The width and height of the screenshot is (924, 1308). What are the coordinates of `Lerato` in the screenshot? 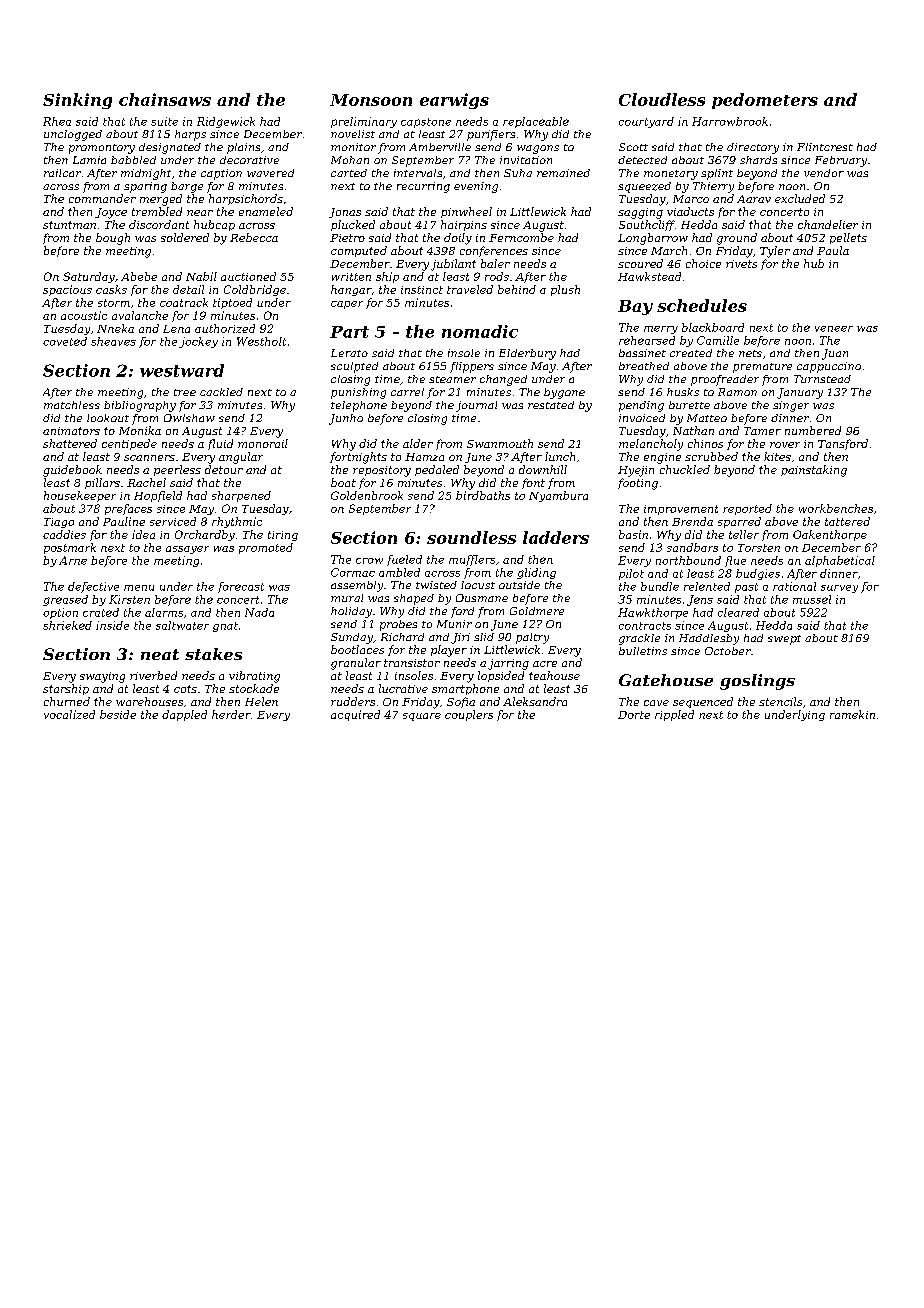 It's located at (349, 353).
